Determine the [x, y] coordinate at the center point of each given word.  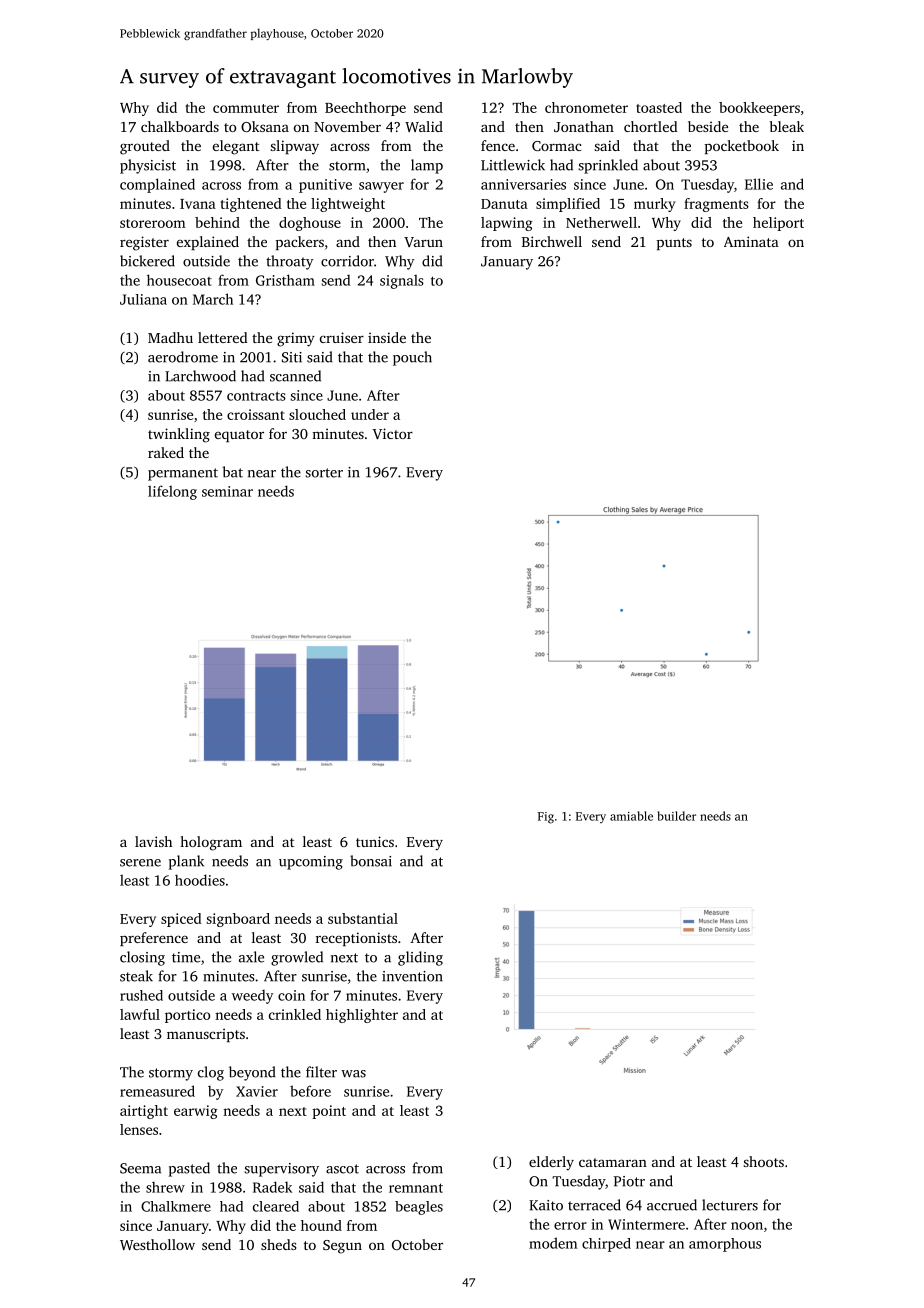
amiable [631, 816]
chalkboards [180, 126]
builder [677, 816]
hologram [211, 843]
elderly [551, 1163]
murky [654, 205]
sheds [279, 1244]
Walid [424, 126]
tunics [375, 841]
